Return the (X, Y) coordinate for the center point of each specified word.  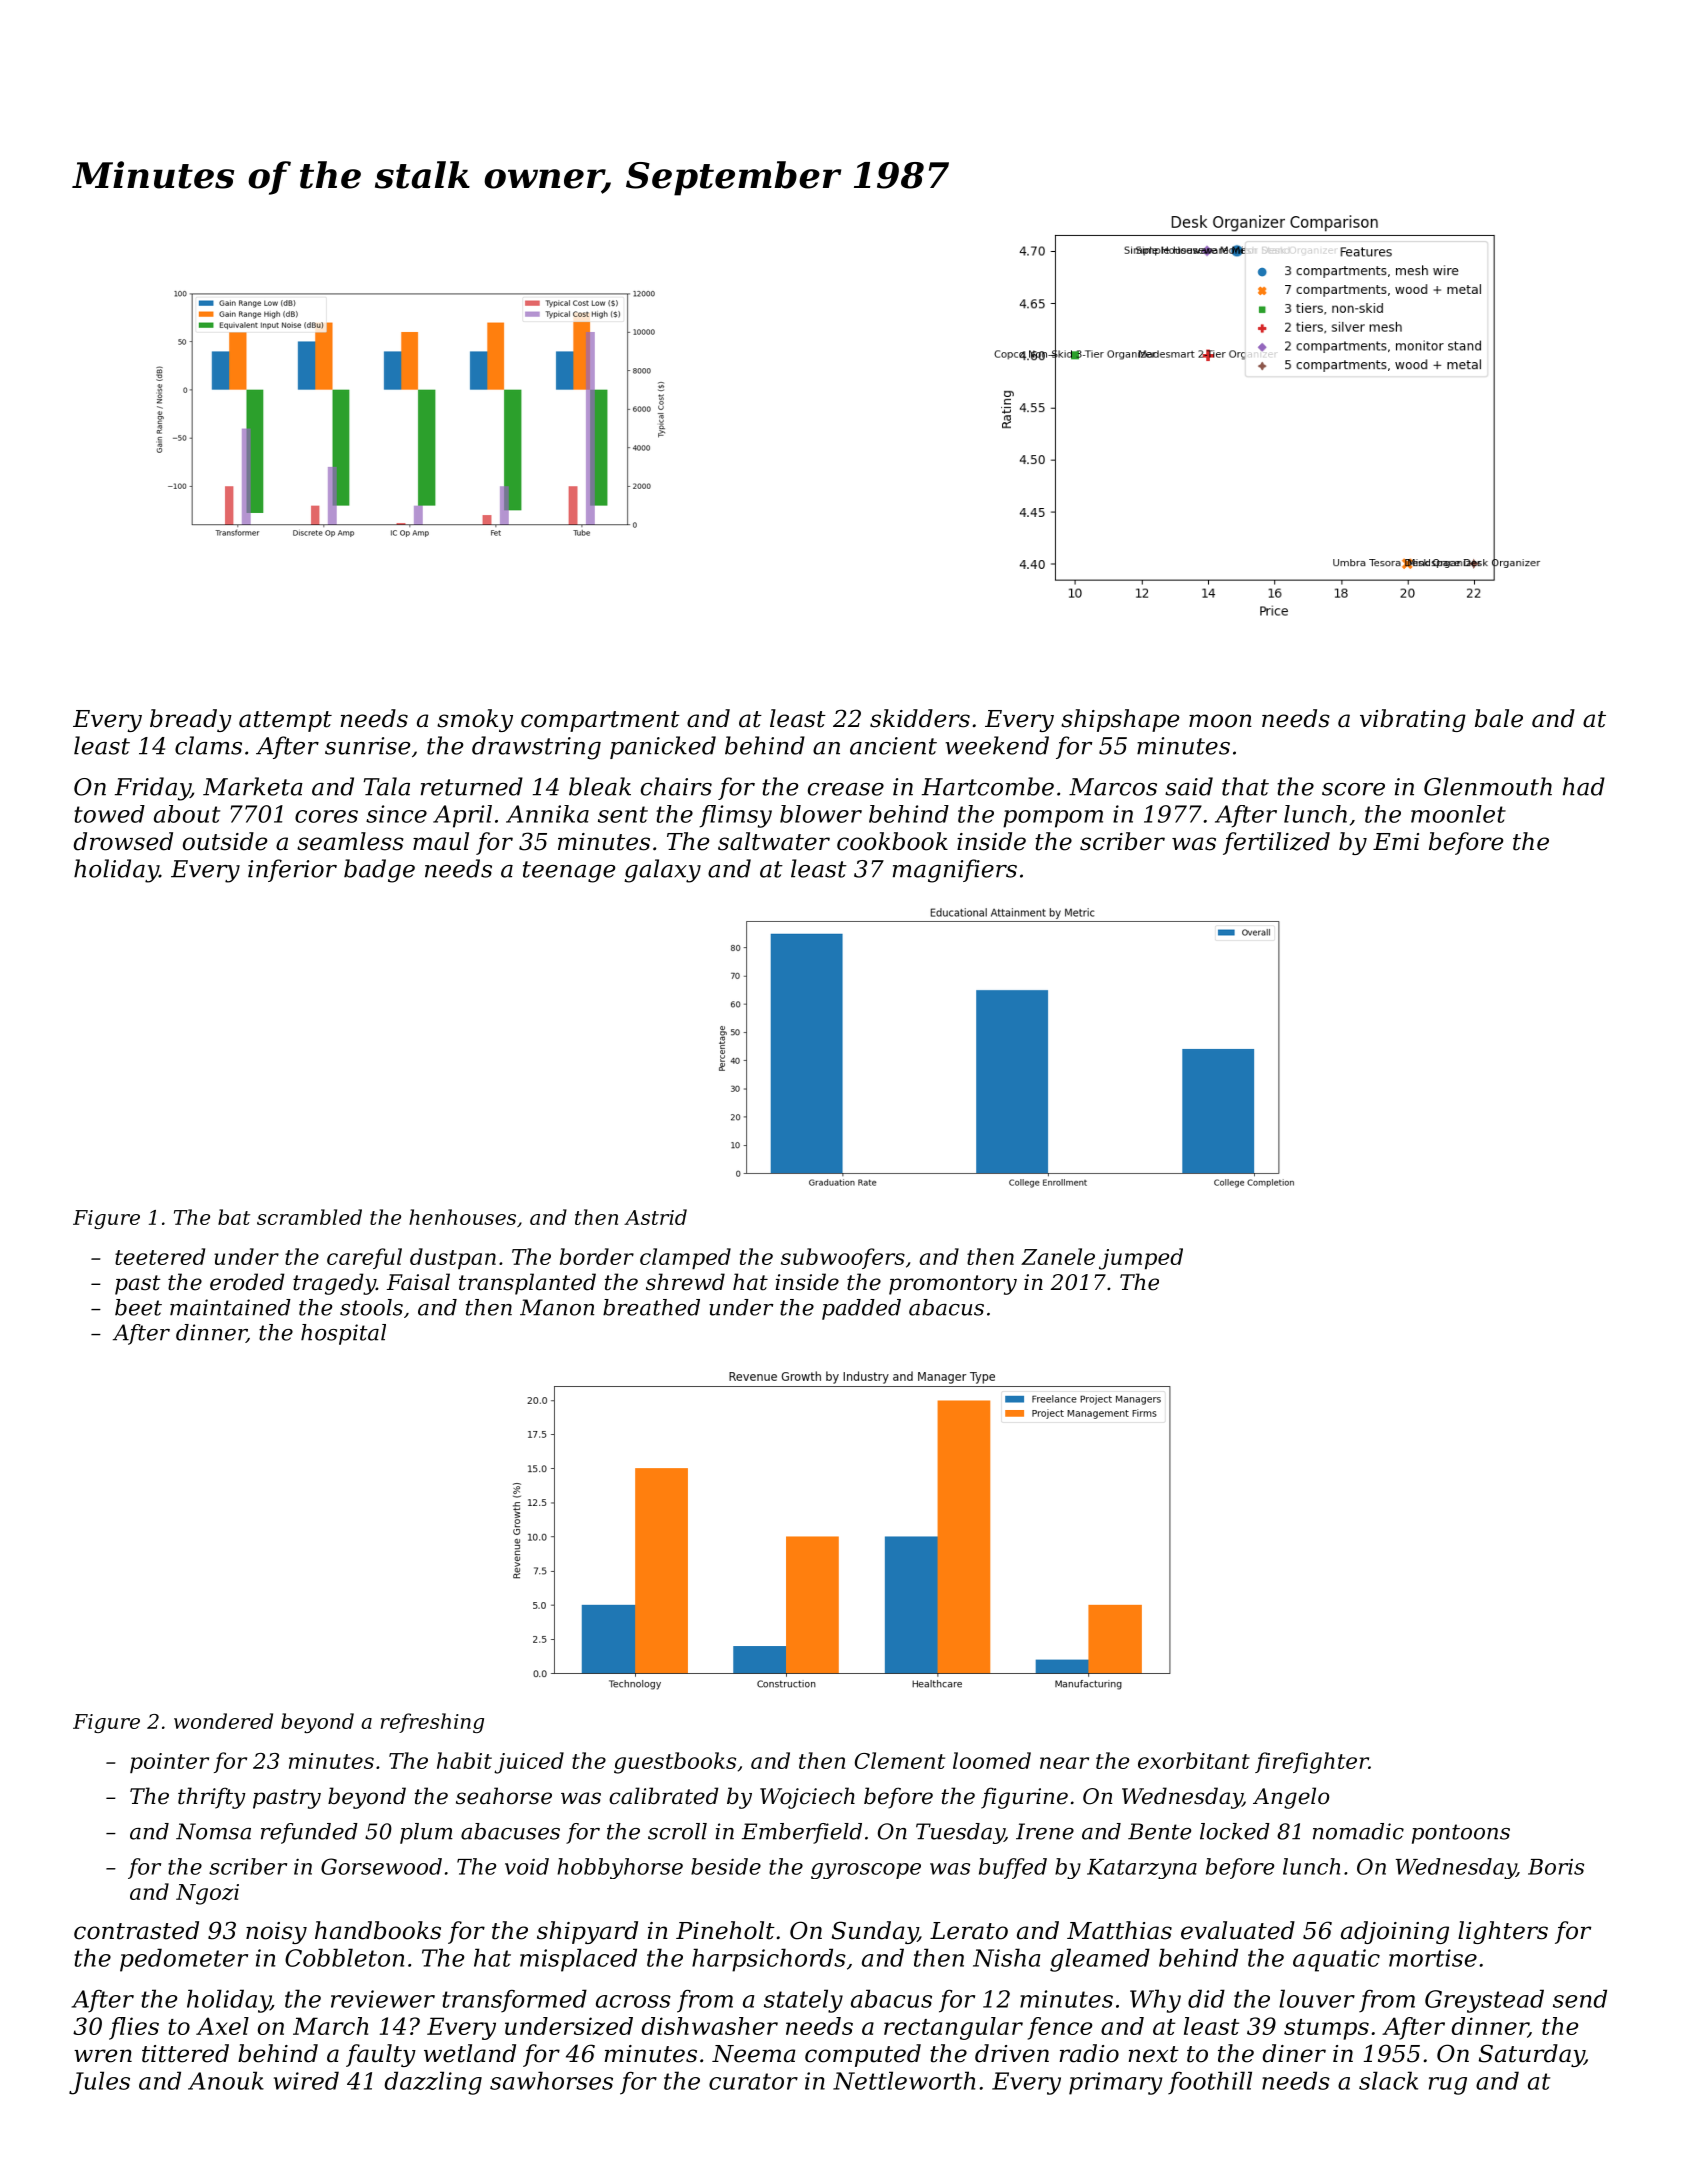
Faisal (418, 1282)
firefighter (1312, 1763)
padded (861, 1309)
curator (753, 2081)
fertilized (1276, 843)
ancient (893, 746)
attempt (285, 721)
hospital (343, 1334)
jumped (1141, 1259)
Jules (99, 2083)
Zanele (1058, 1256)
